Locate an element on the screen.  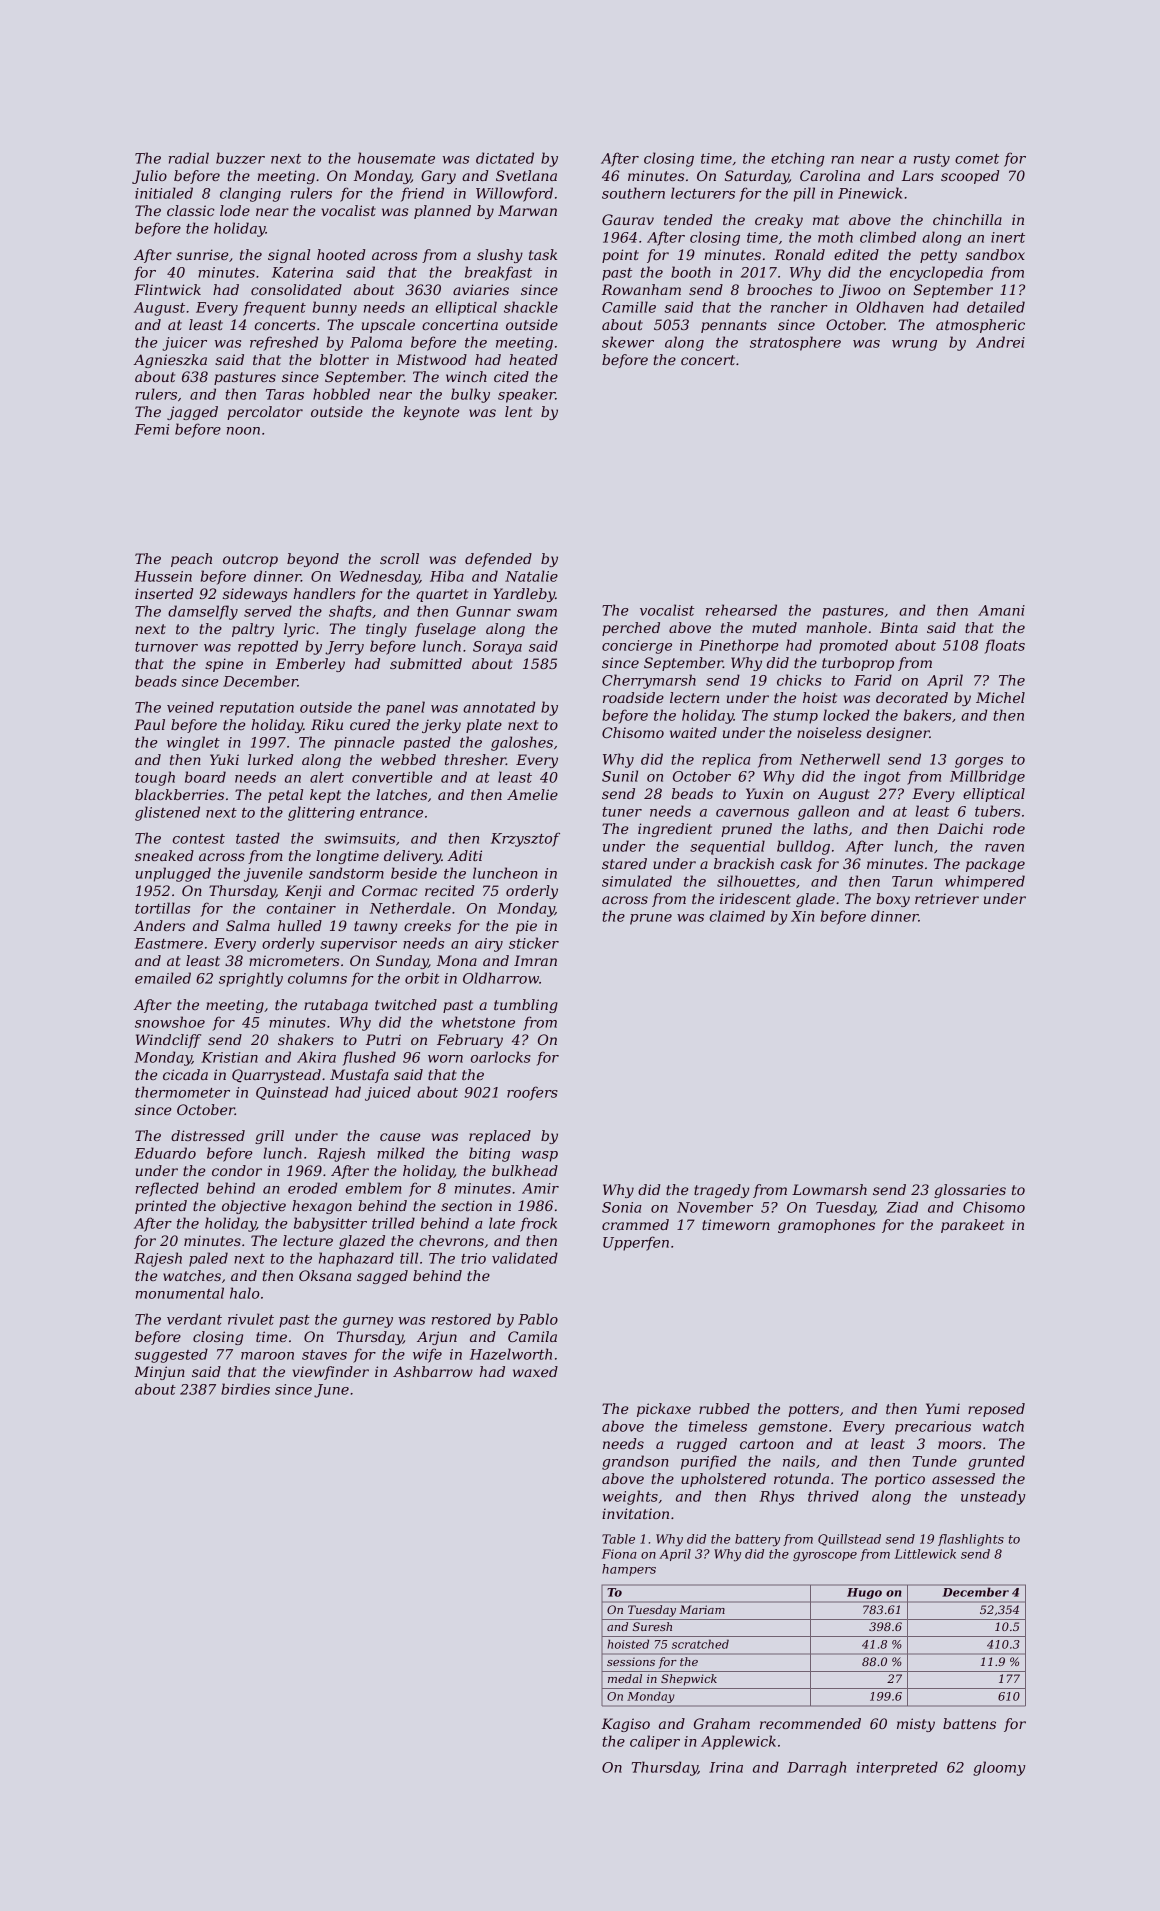
Pablo is located at coordinates (538, 1319).
